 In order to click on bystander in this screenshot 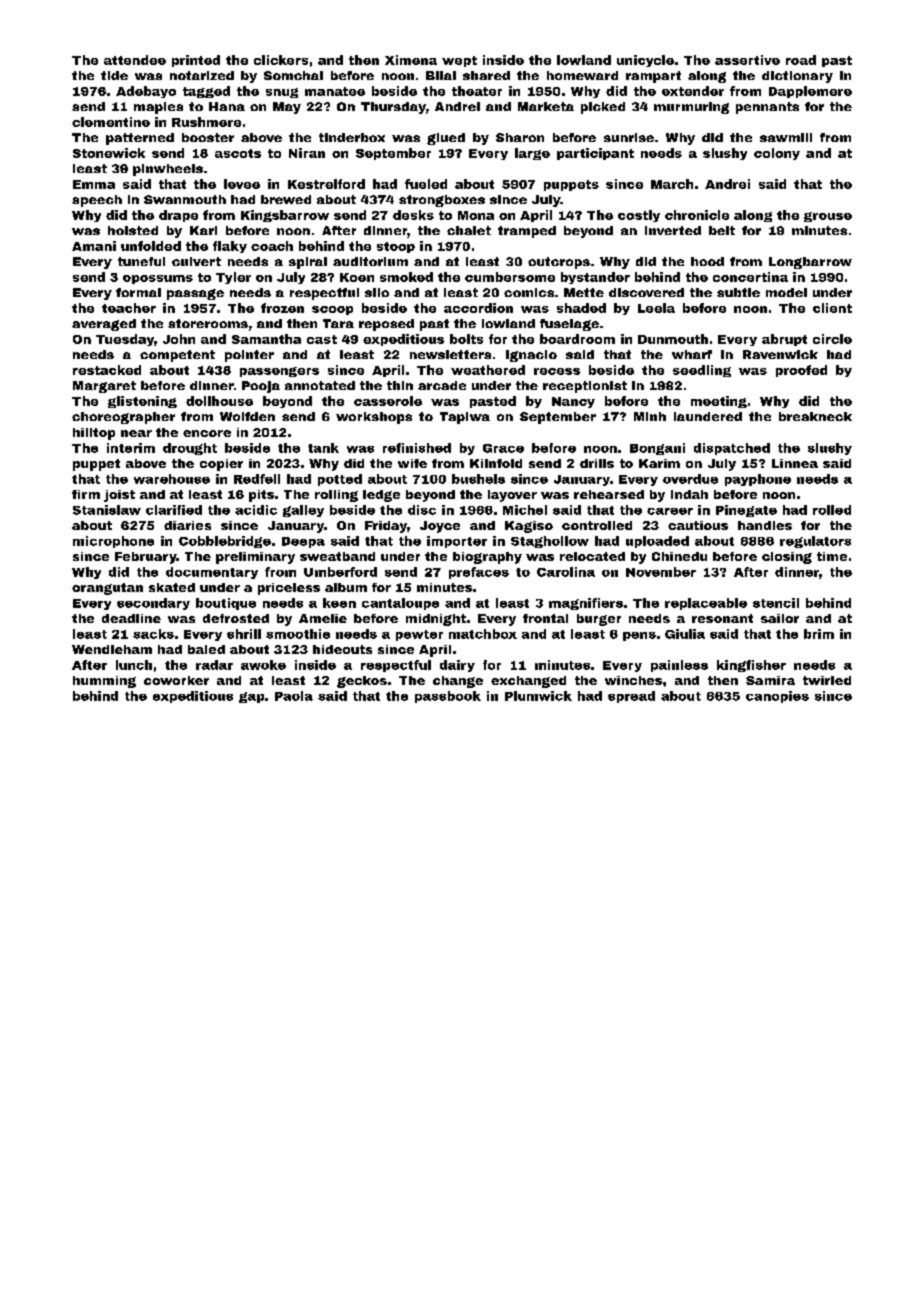, I will do `click(595, 278)`.
